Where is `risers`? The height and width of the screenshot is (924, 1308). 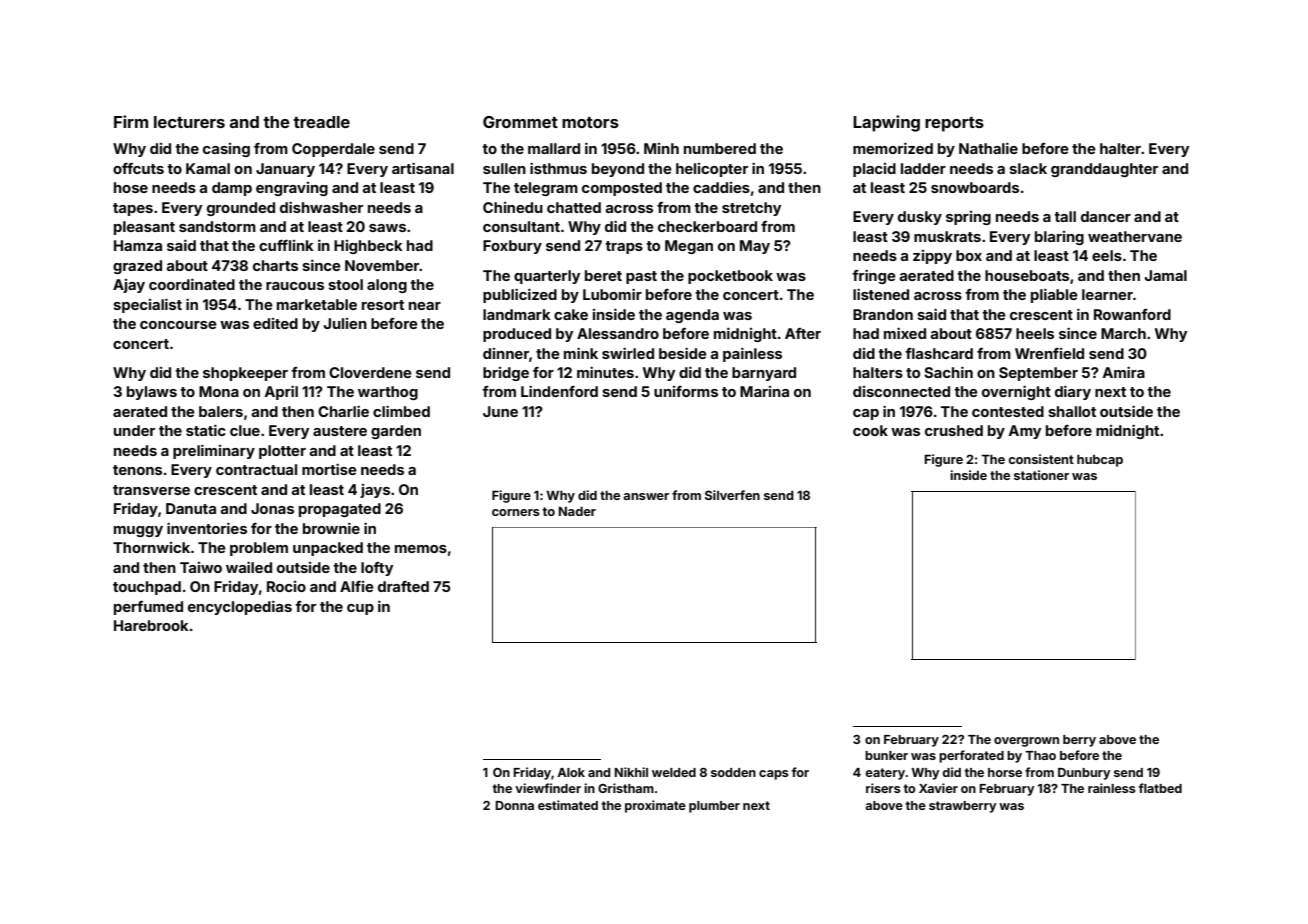 risers is located at coordinates (883, 788).
